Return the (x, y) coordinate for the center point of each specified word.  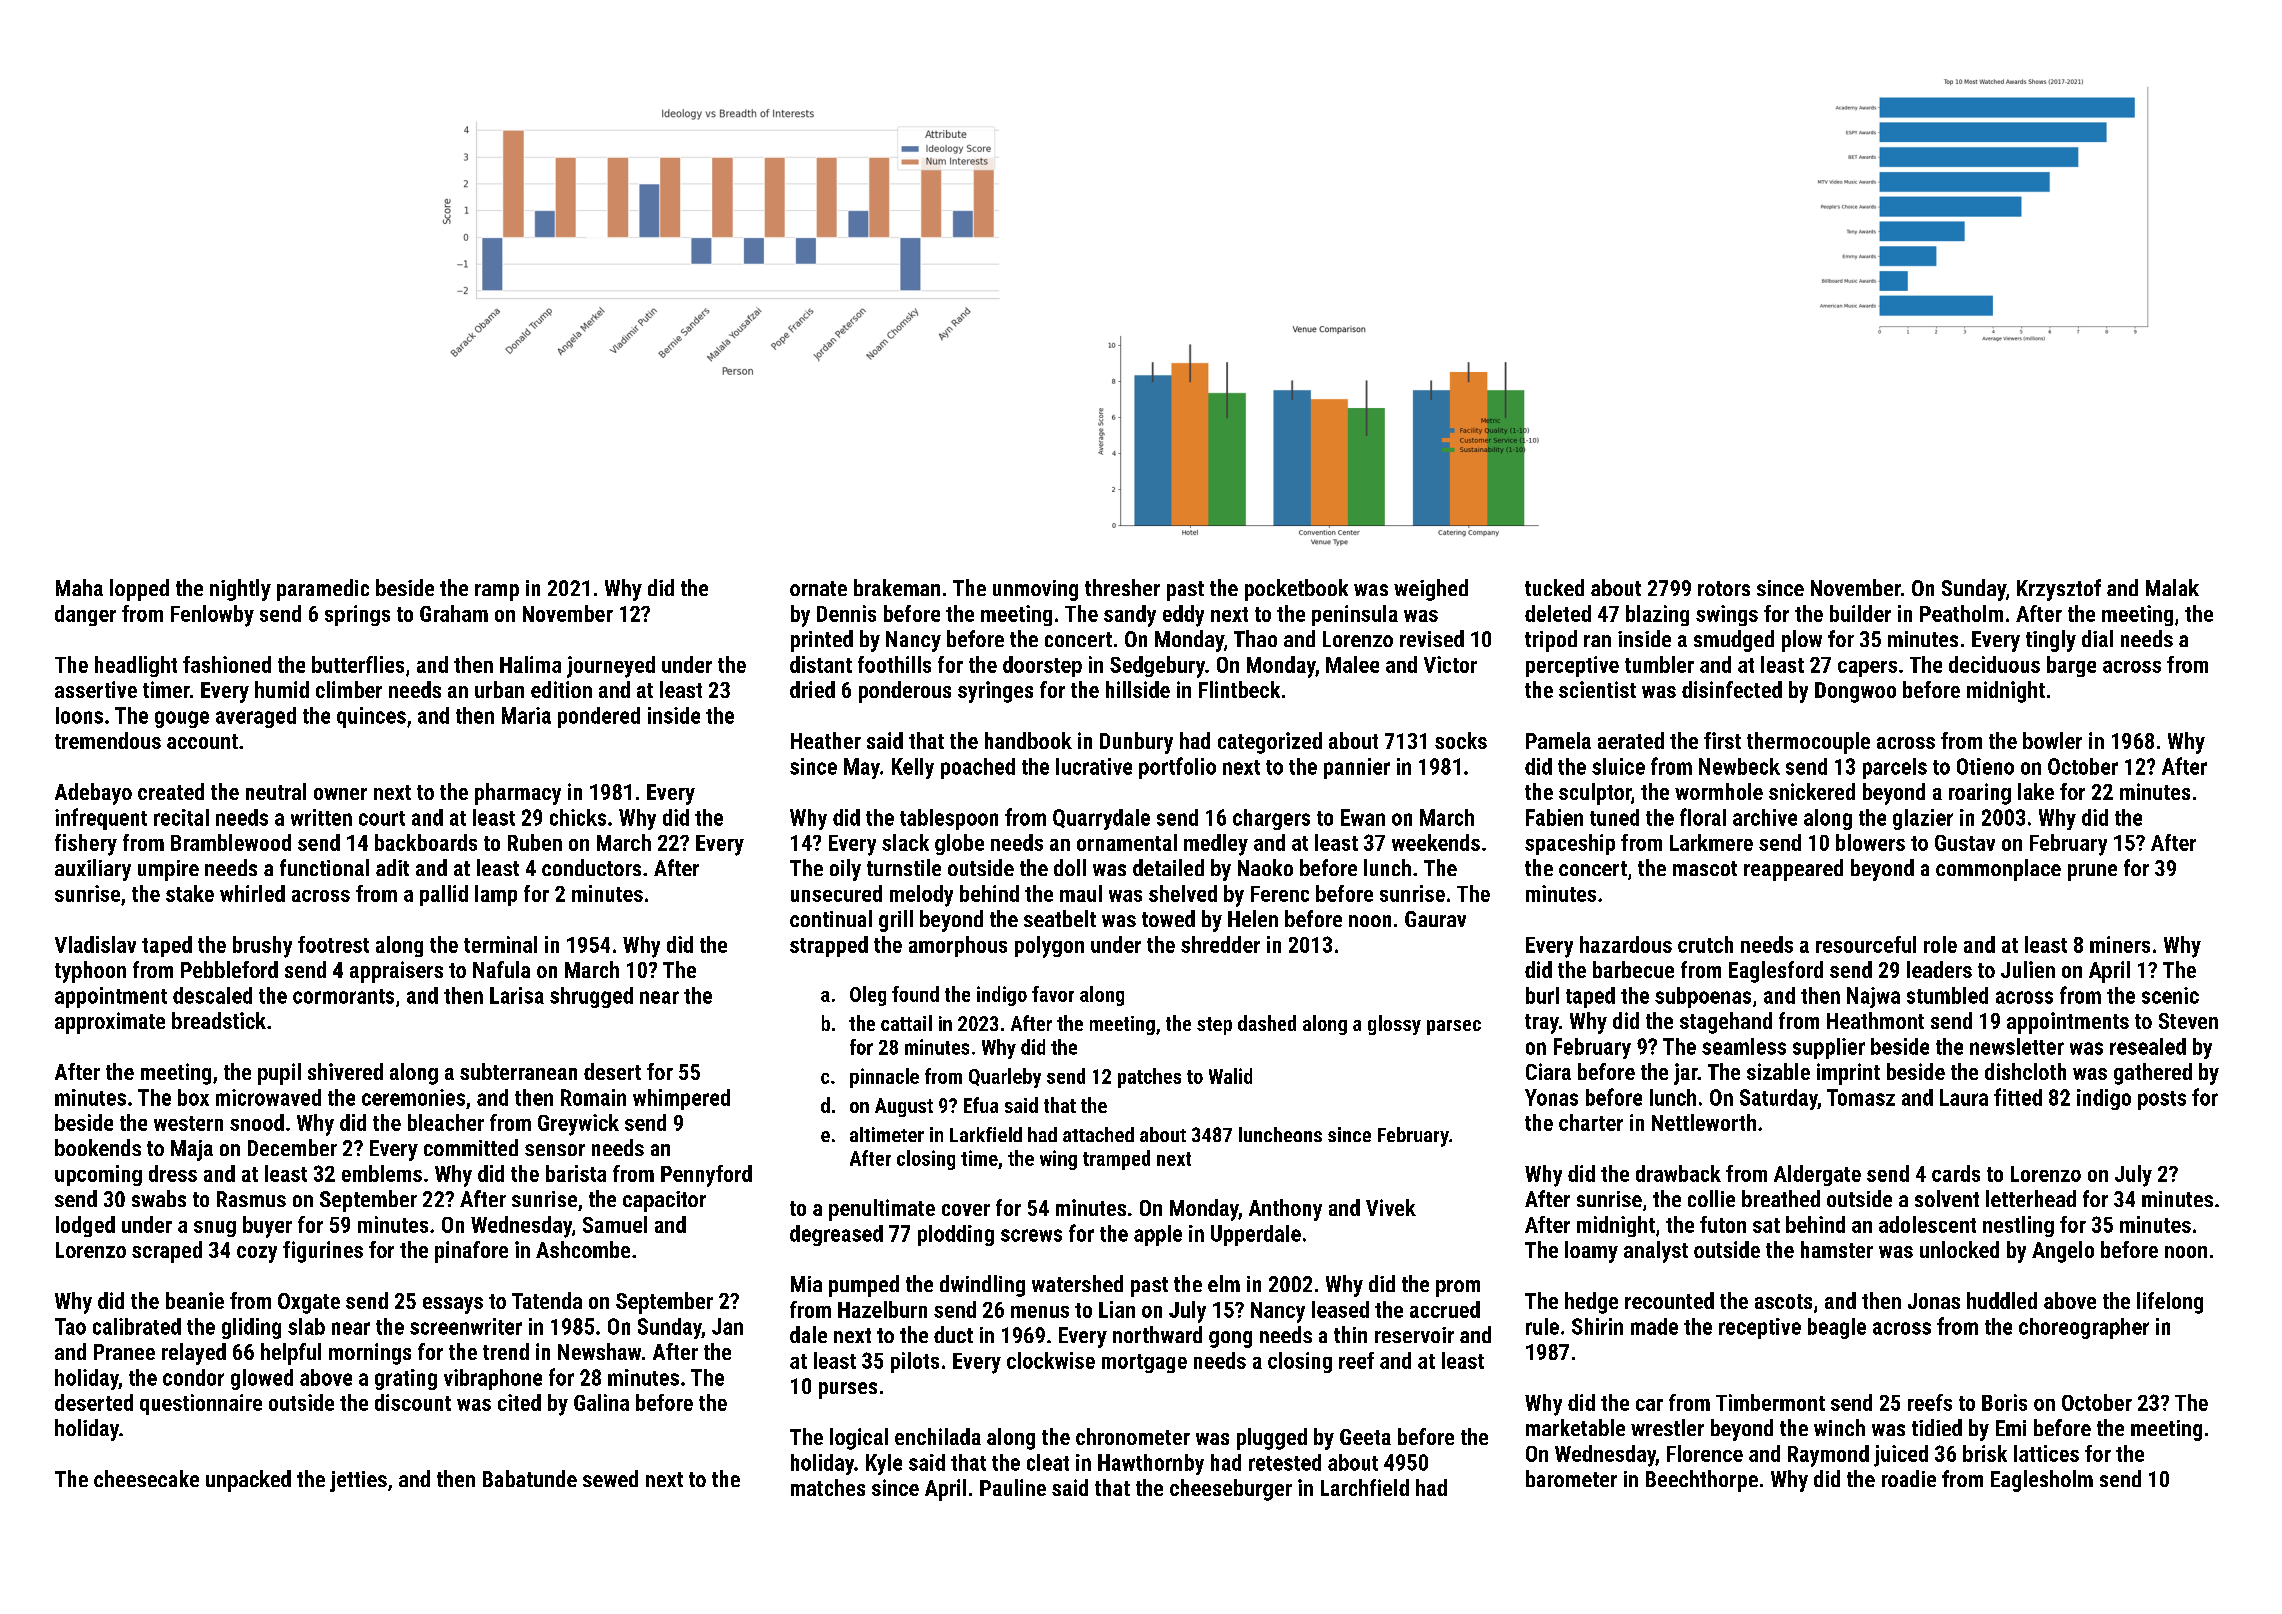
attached (1098, 1134)
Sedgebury (1157, 667)
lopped (139, 590)
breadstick (219, 1020)
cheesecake (146, 1478)
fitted (2018, 1097)
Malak (2172, 587)
